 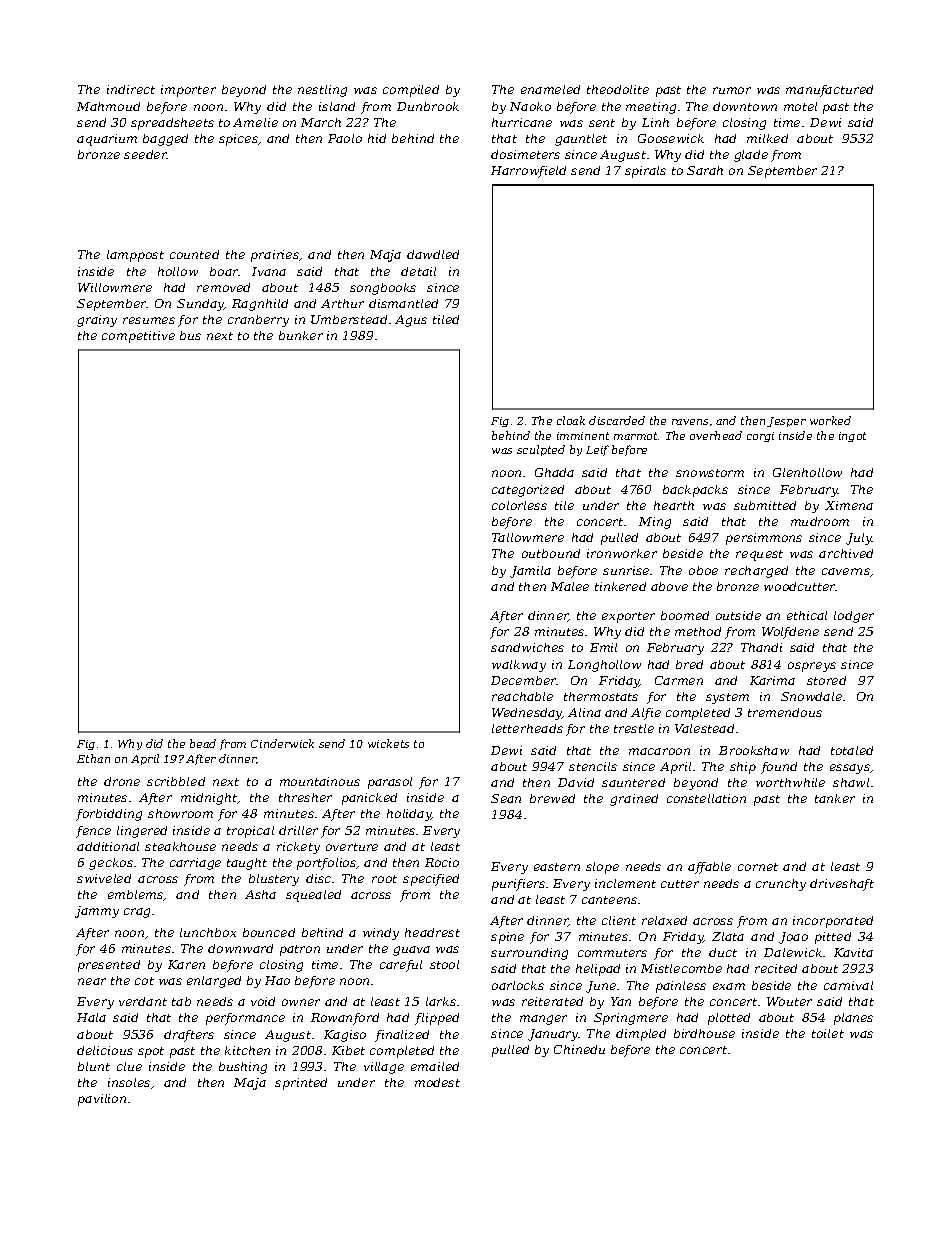 I want to click on corgi, so click(x=760, y=437).
